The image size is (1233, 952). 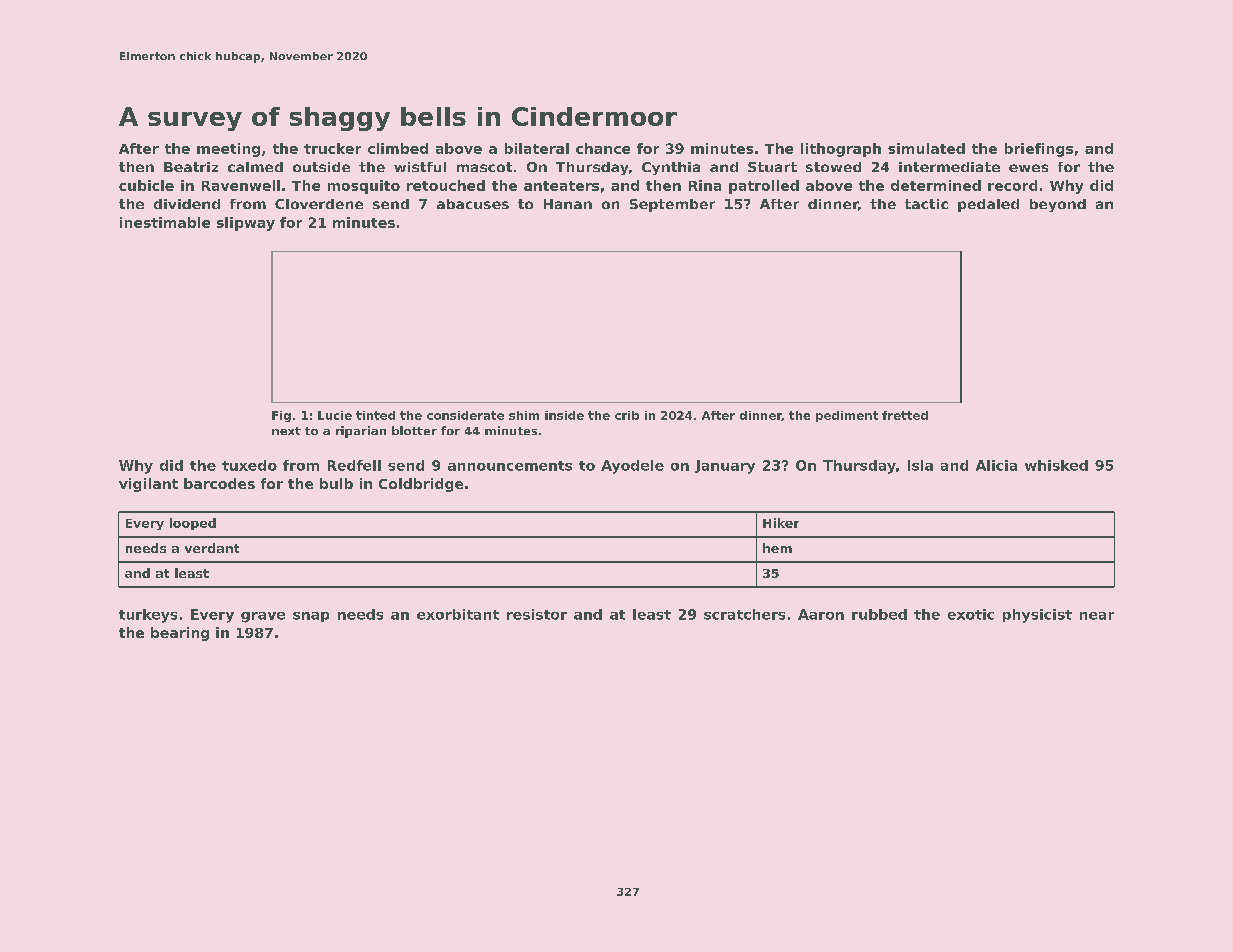 I want to click on near, so click(x=1097, y=616).
